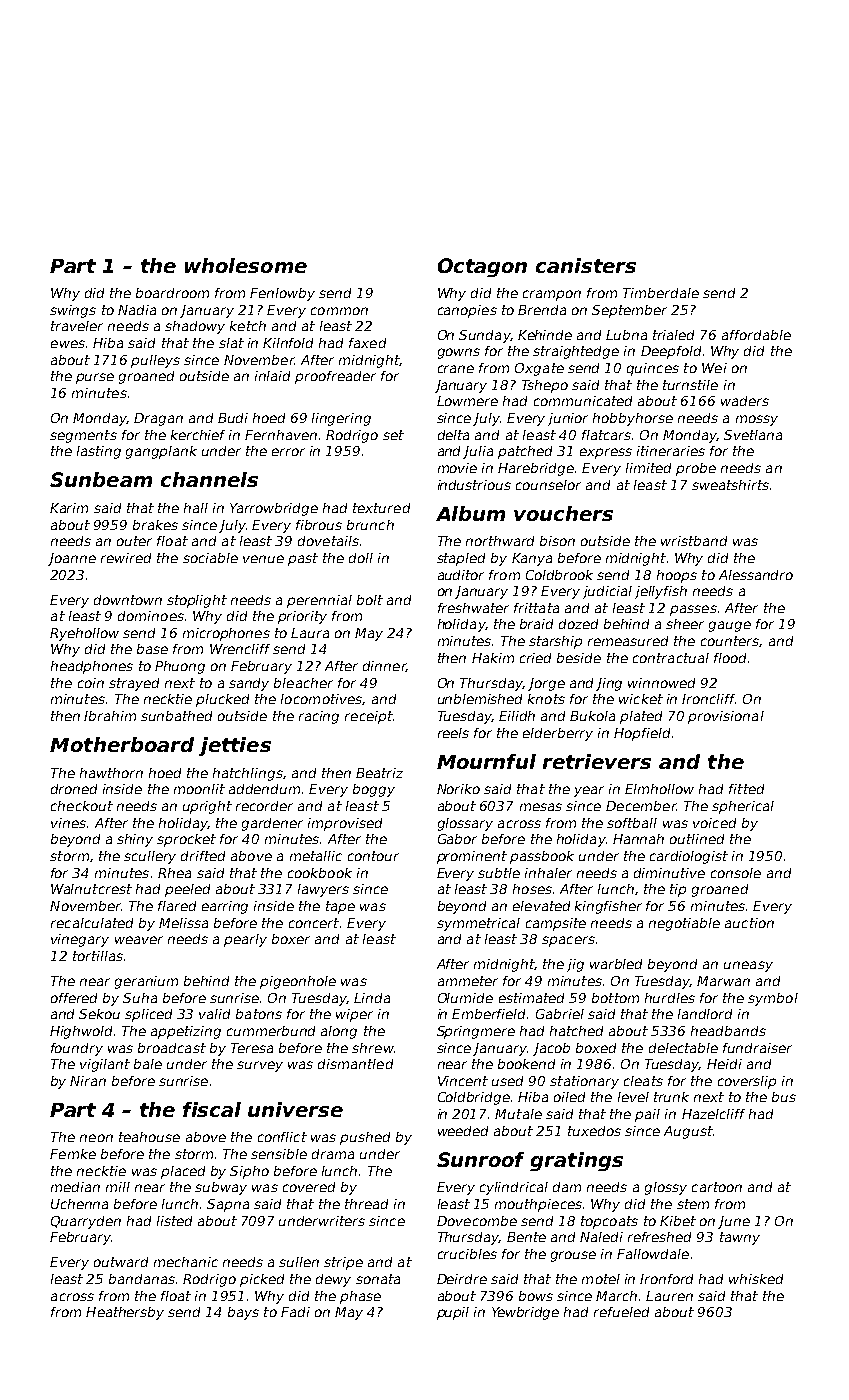 This document has height=1400, width=849. I want to click on judicial, so click(607, 592).
